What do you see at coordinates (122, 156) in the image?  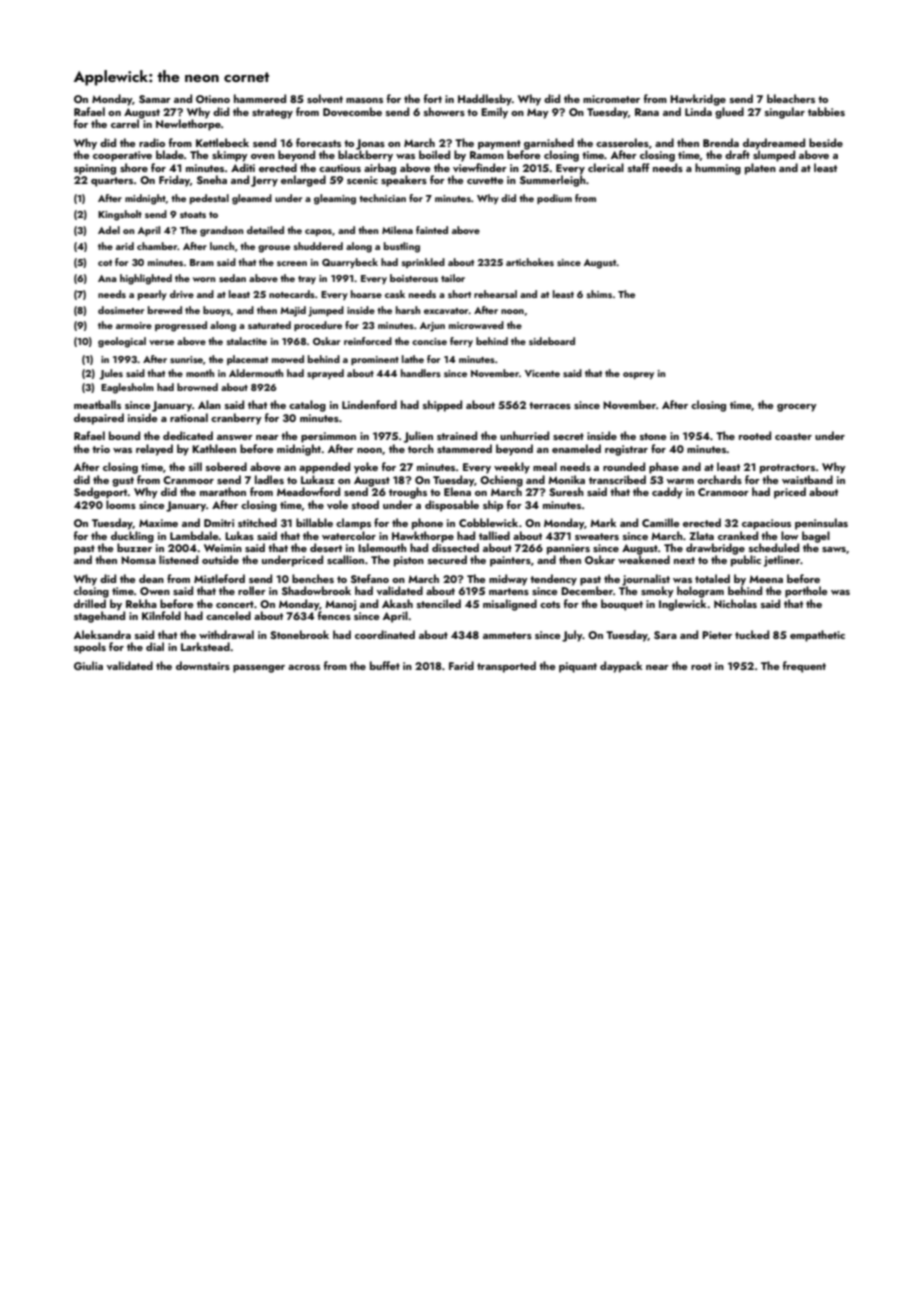 I see `cooperative` at bounding box center [122, 156].
